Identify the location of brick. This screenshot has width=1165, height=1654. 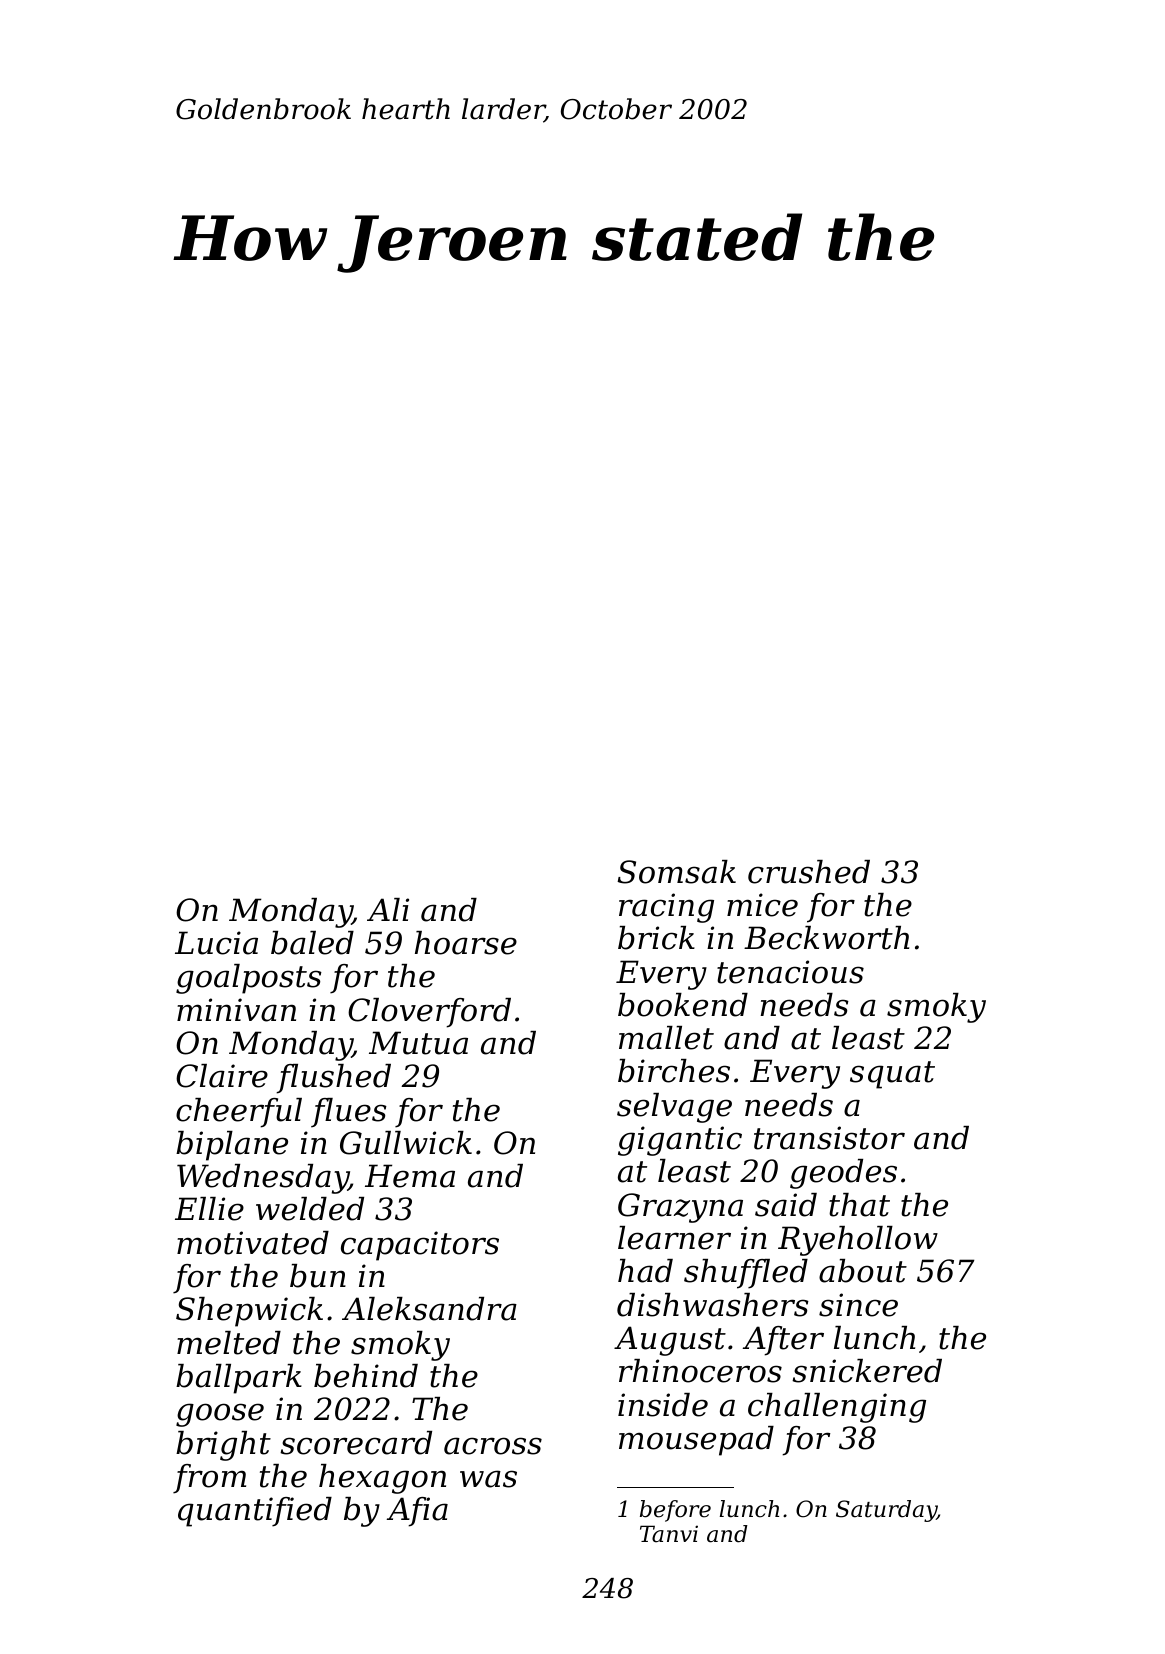
(656, 938).
